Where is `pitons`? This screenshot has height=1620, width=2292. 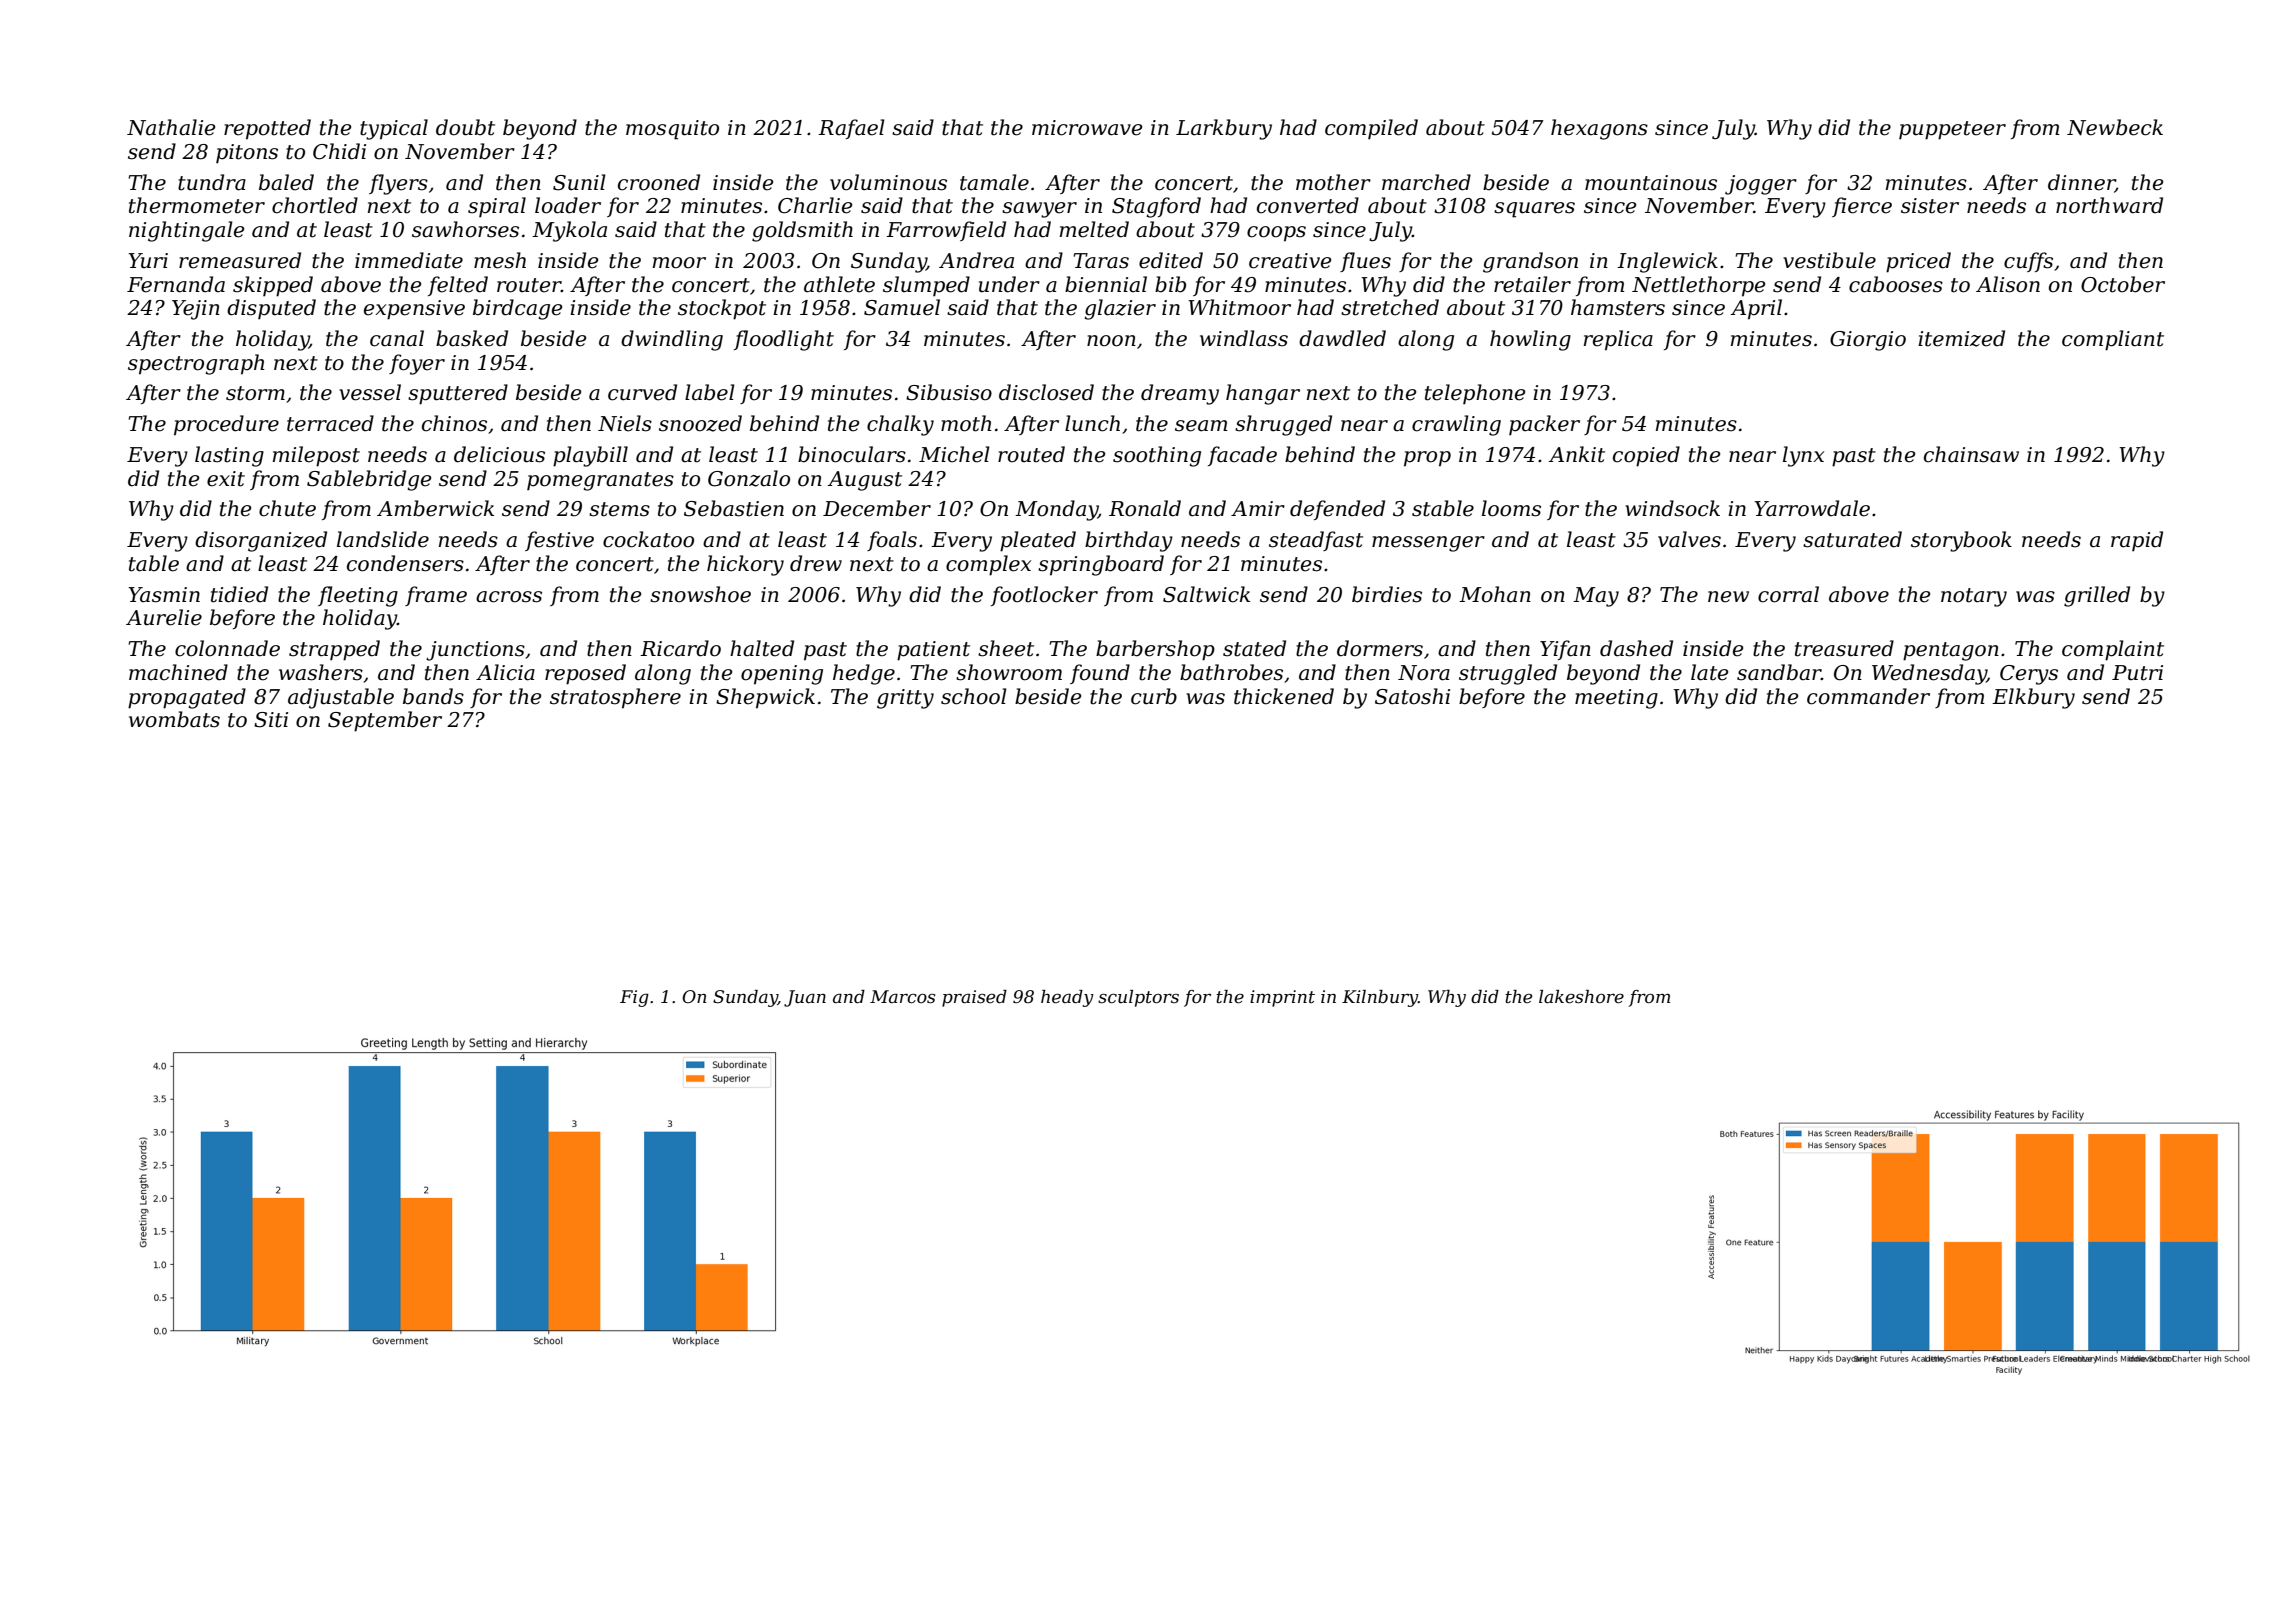 pitons is located at coordinates (247, 154).
